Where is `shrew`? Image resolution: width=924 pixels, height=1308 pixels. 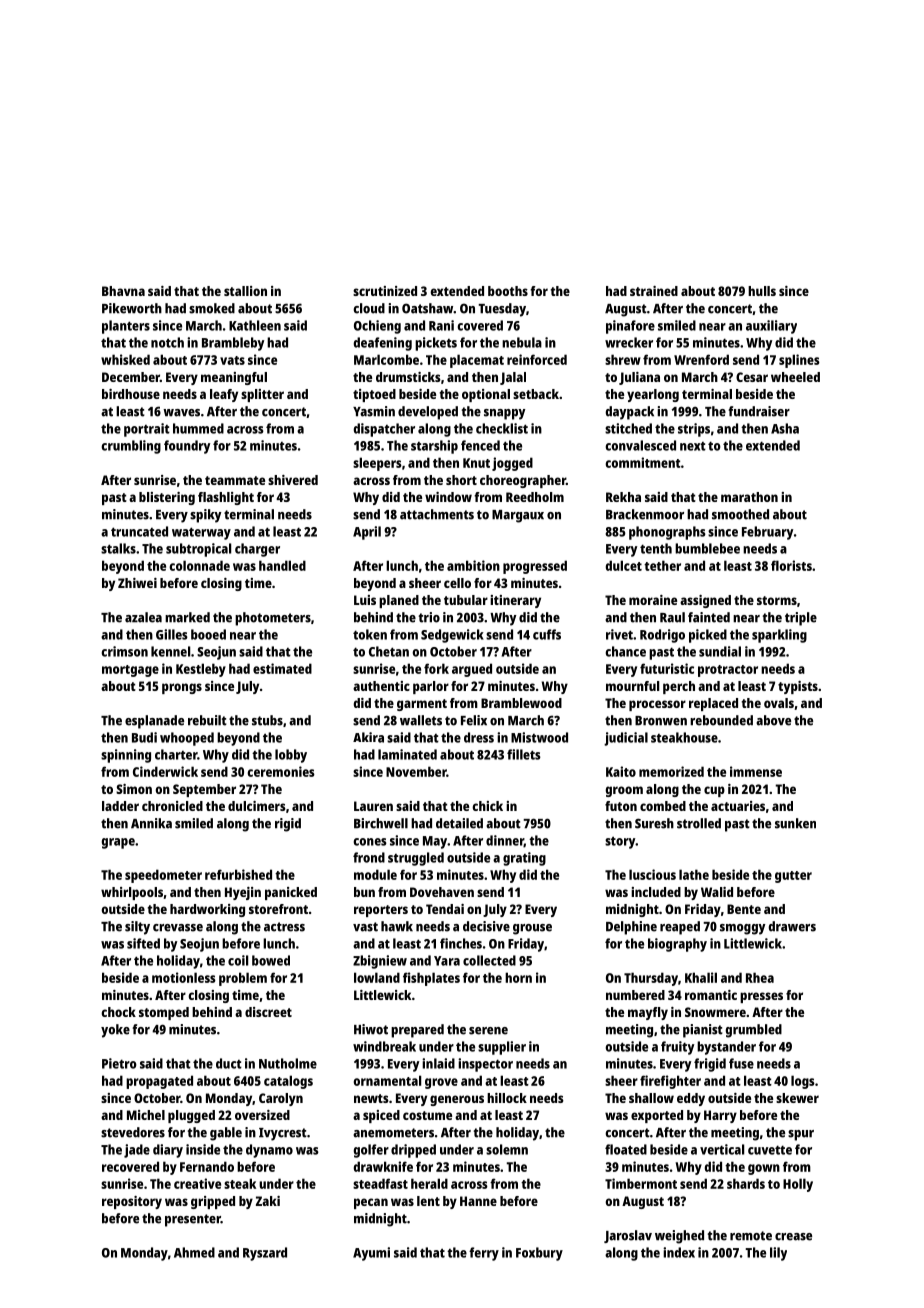 shrew is located at coordinates (623, 359).
